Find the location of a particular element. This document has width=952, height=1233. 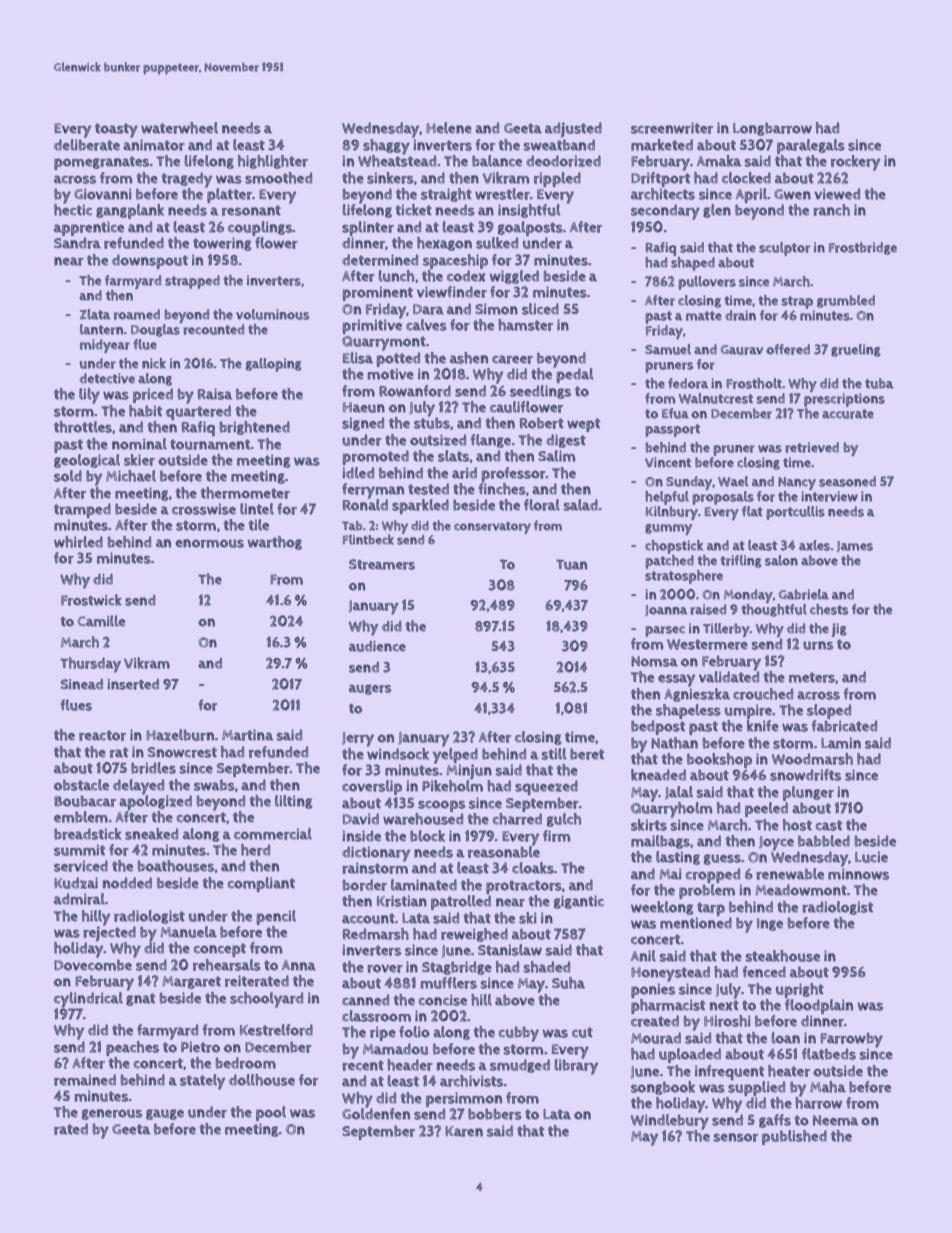

Karen is located at coordinates (464, 1131).
